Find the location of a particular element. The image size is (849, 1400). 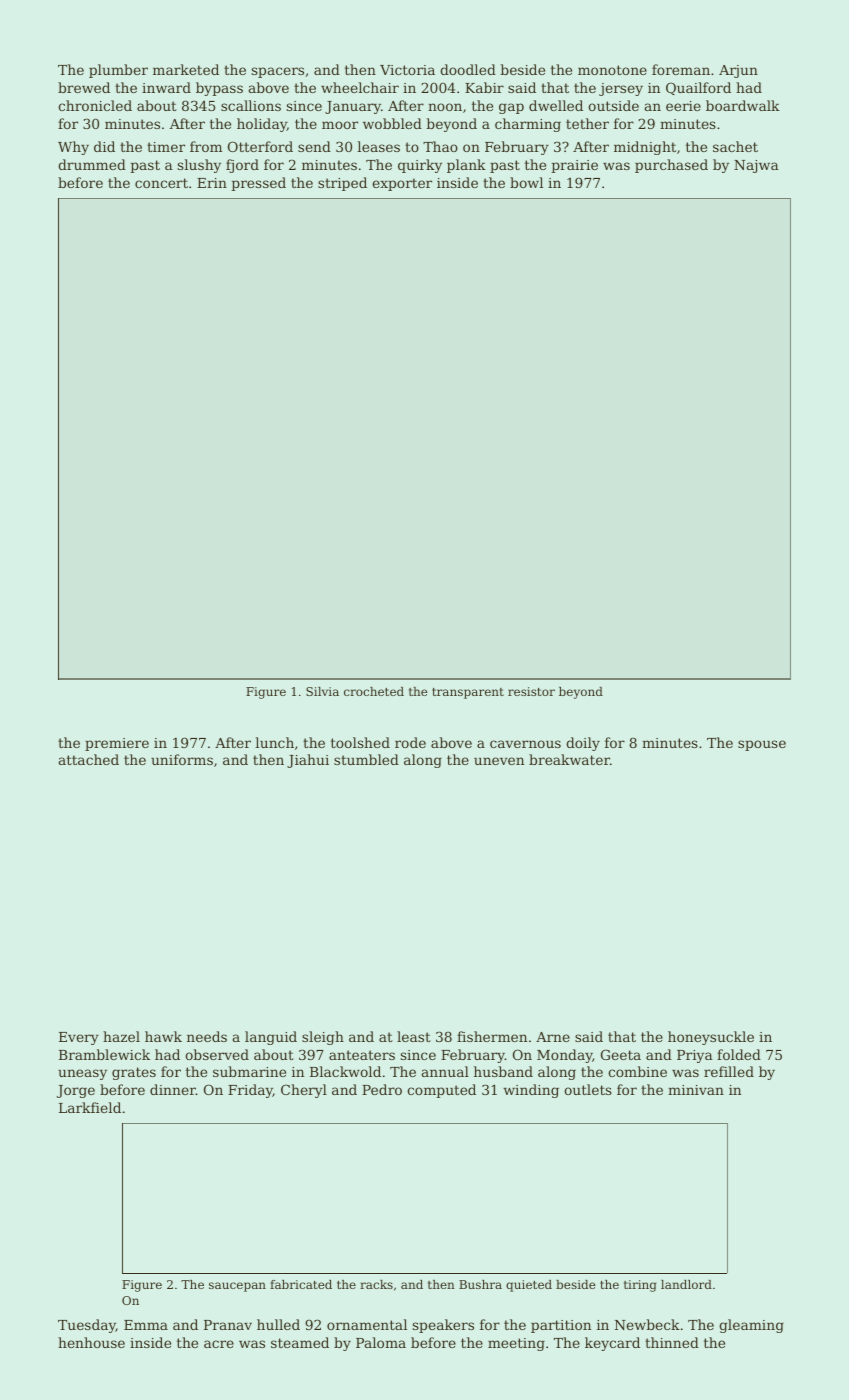

spouse is located at coordinates (762, 745).
